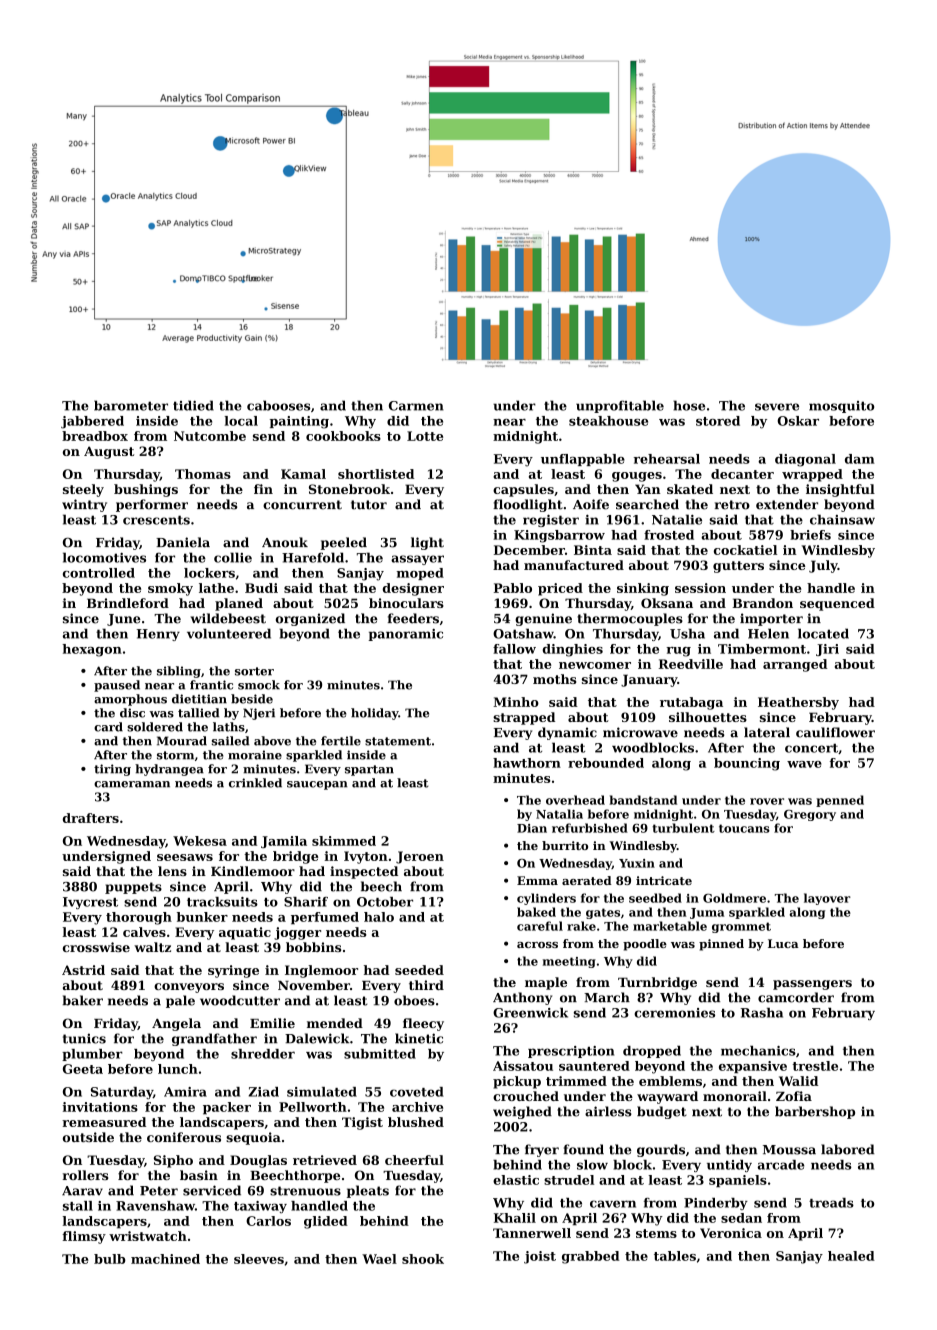  What do you see at coordinates (840, 801) in the document?
I see `penned` at bounding box center [840, 801].
